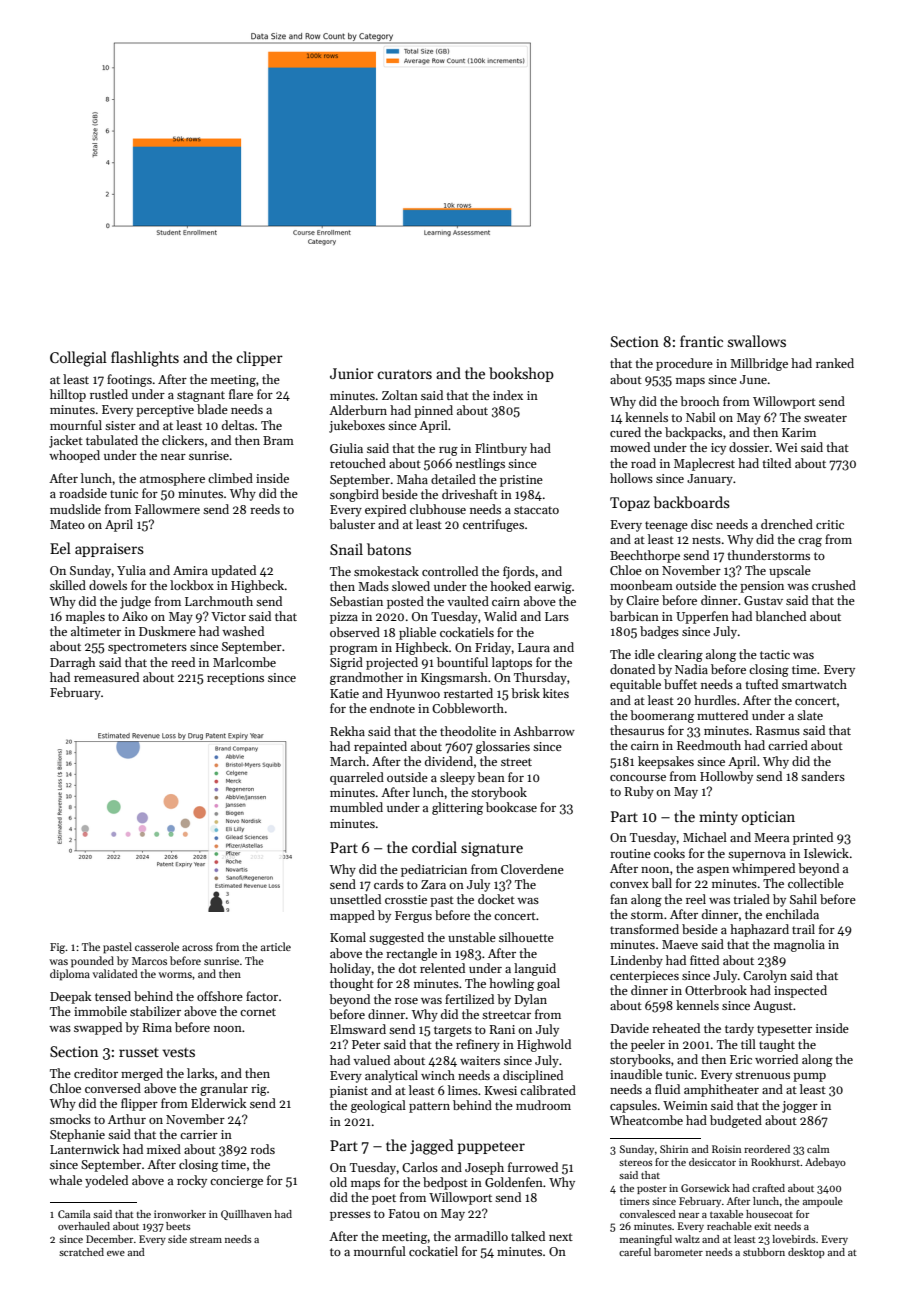 The width and height of the screenshot is (908, 1316). Describe the element at coordinates (553, 588) in the screenshot. I see `earwig` at that location.
